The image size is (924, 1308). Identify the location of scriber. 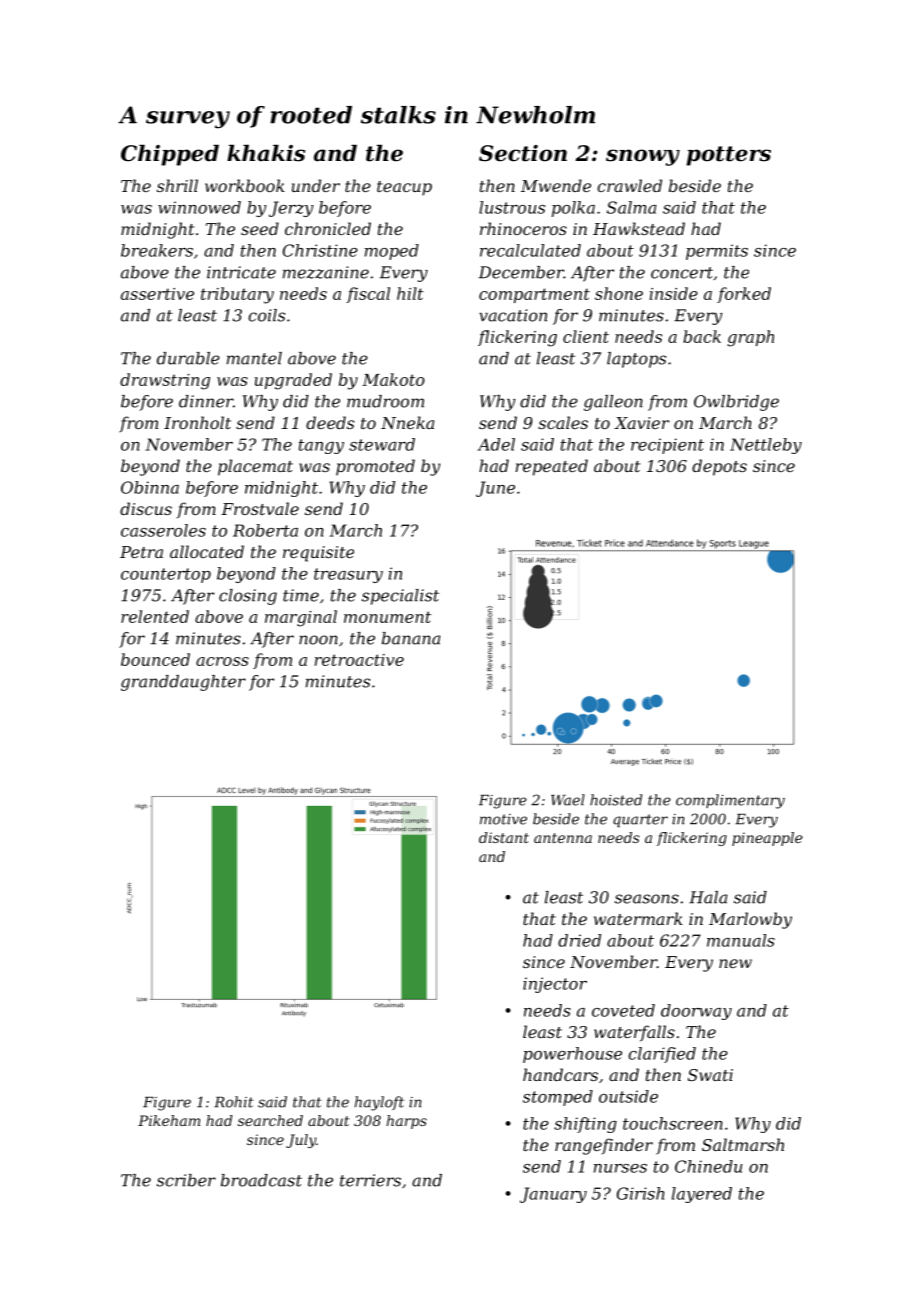
(186, 1180).
